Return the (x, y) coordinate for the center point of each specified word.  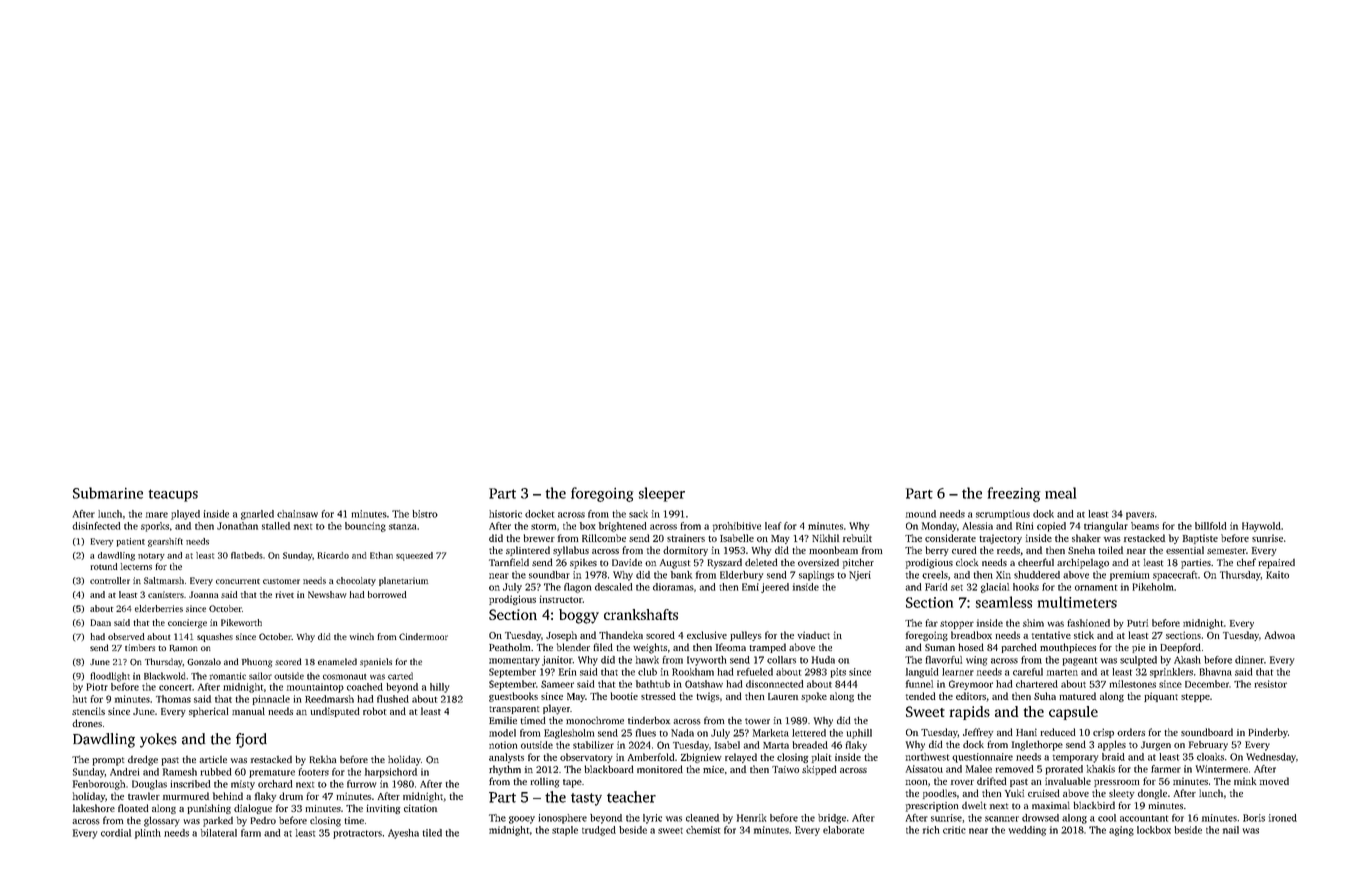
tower (757, 721)
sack (638, 514)
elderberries (159, 608)
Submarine (108, 493)
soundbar (549, 575)
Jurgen (1156, 746)
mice (713, 769)
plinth (148, 834)
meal (1060, 493)
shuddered (1037, 575)
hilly (439, 688)
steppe (1195, 698)
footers (314, 772)
